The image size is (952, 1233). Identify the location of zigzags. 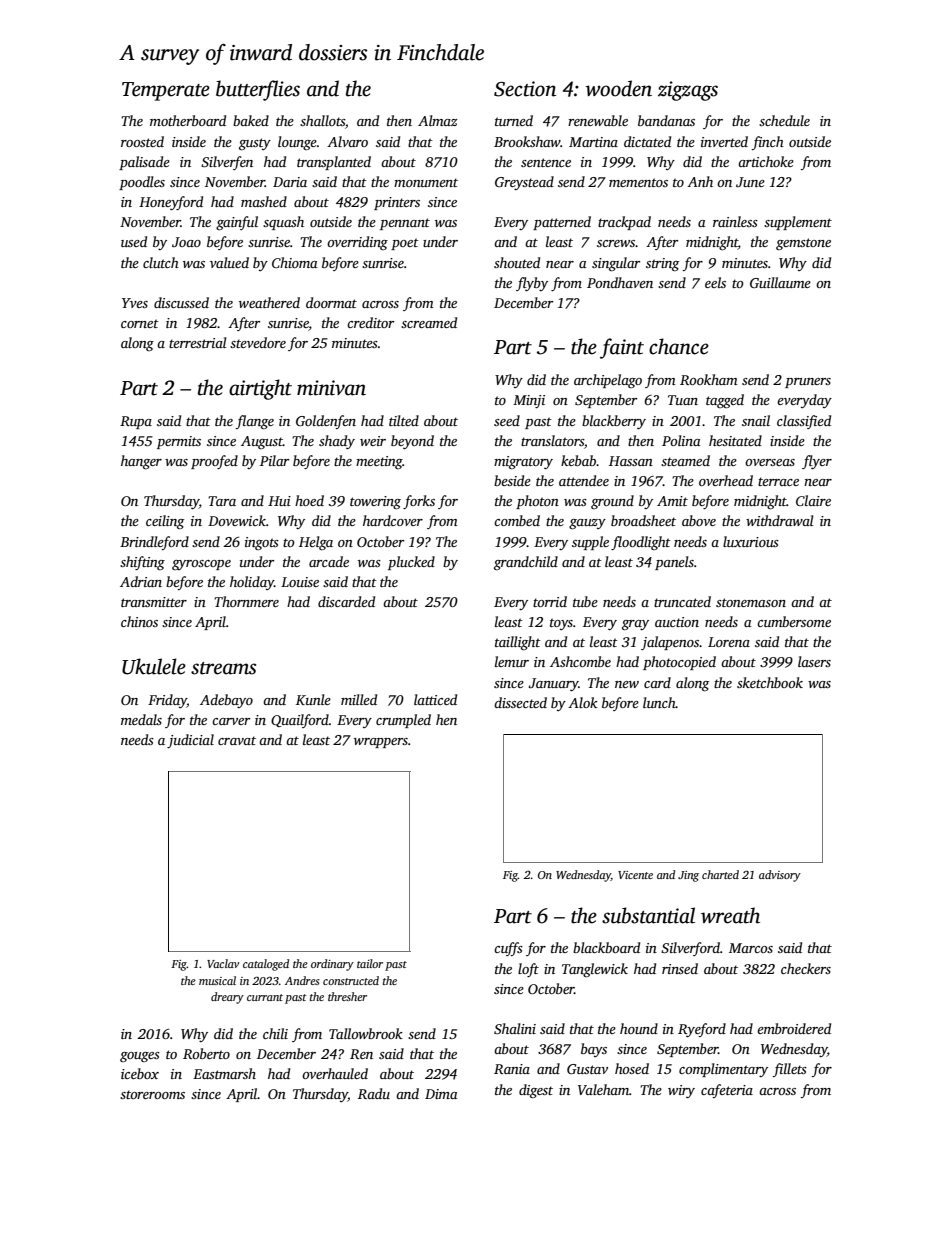
(688, 91).
